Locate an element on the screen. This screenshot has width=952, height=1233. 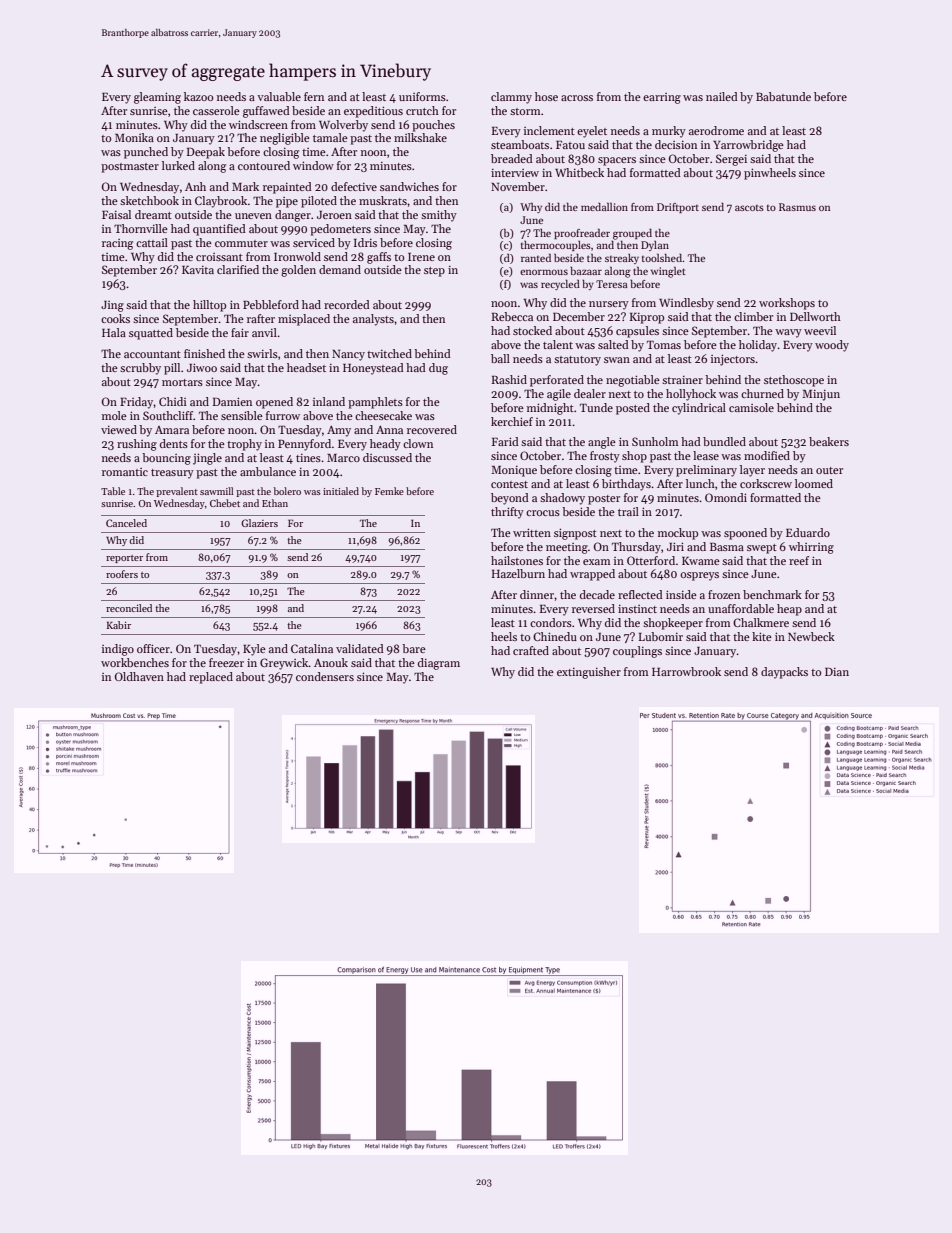
nailed is located at coordinates (722, 96).
